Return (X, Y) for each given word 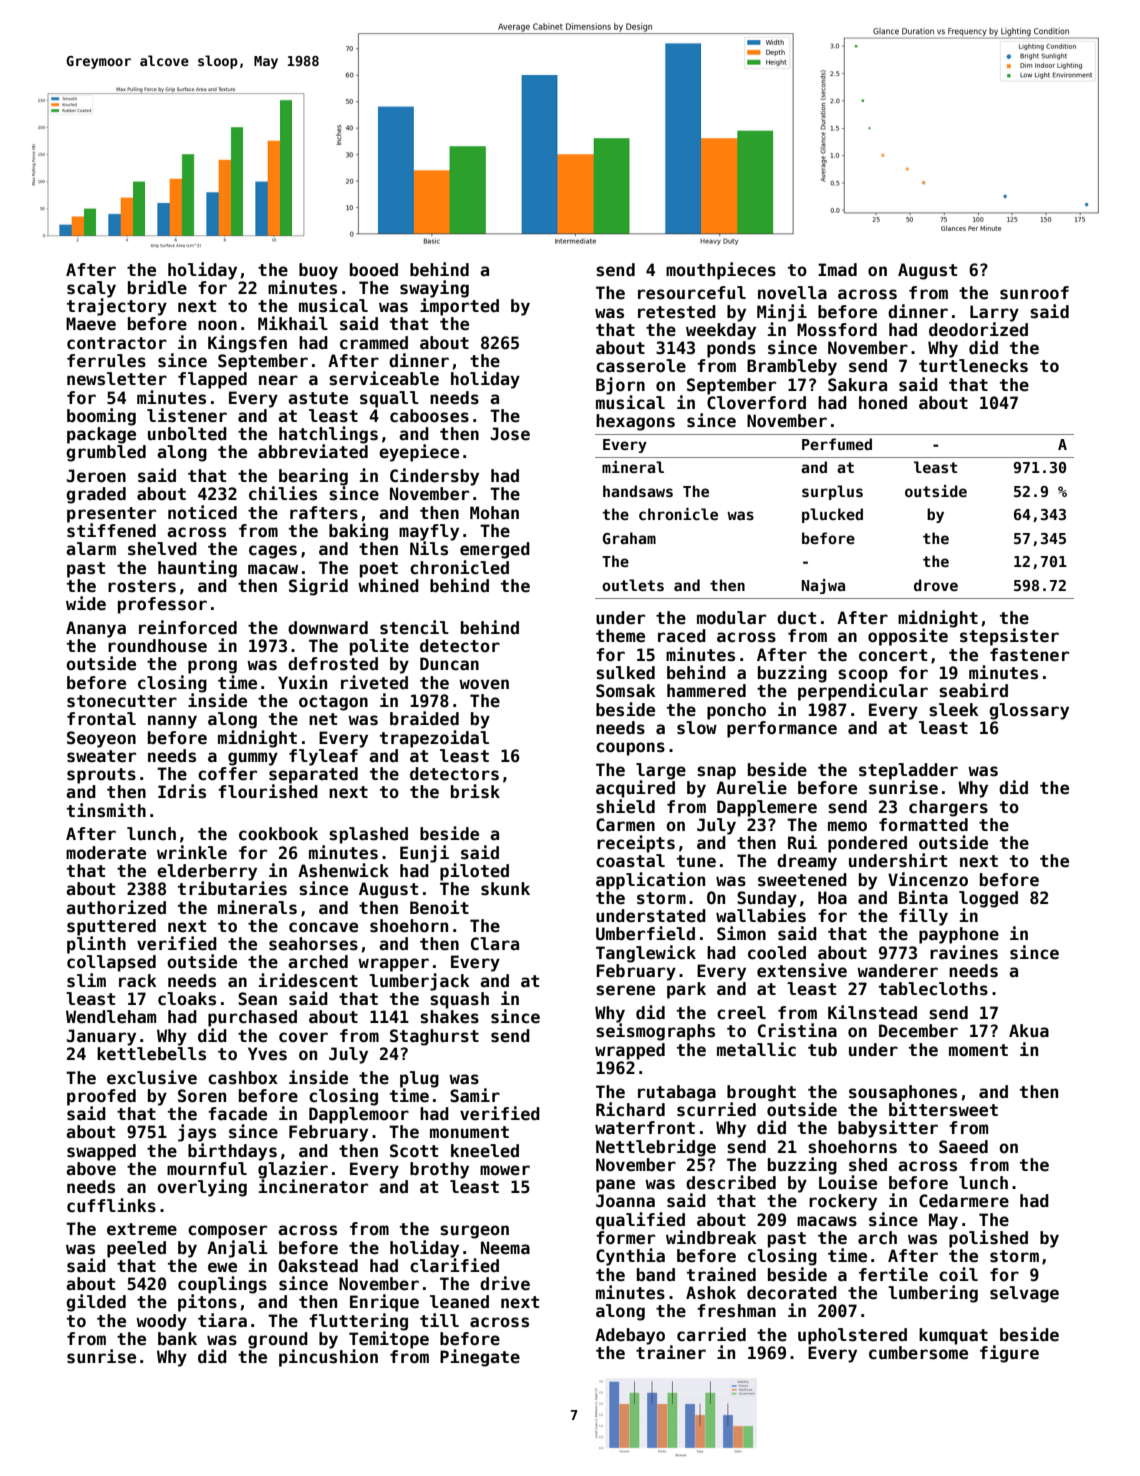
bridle (157, 287)
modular (731, 618)
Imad (837, 270)
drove (936, 585)
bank (177, 1338)
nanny (172, 722)
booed (374, 270)
